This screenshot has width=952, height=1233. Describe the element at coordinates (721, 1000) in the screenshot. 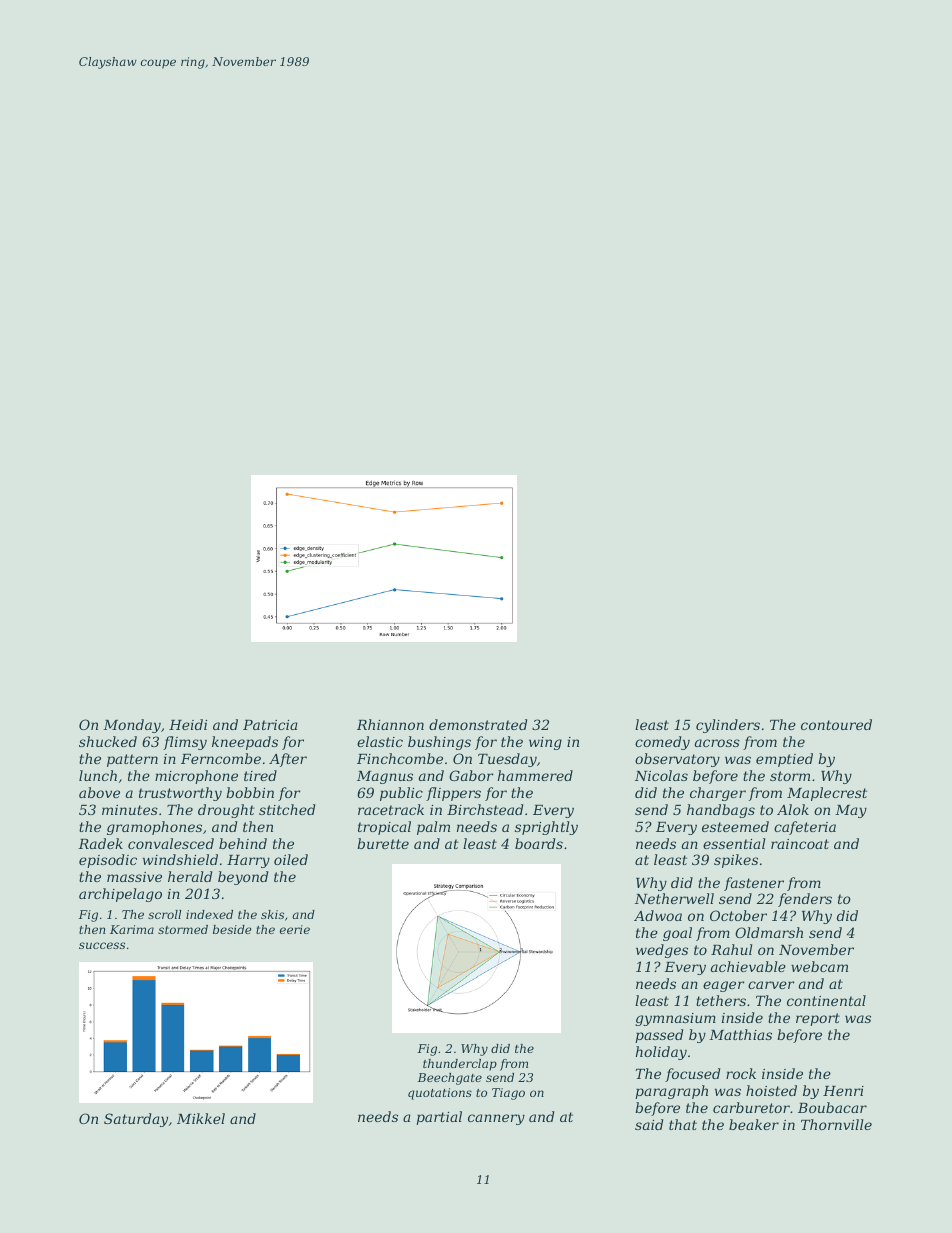

I see `tethers` at that location.
